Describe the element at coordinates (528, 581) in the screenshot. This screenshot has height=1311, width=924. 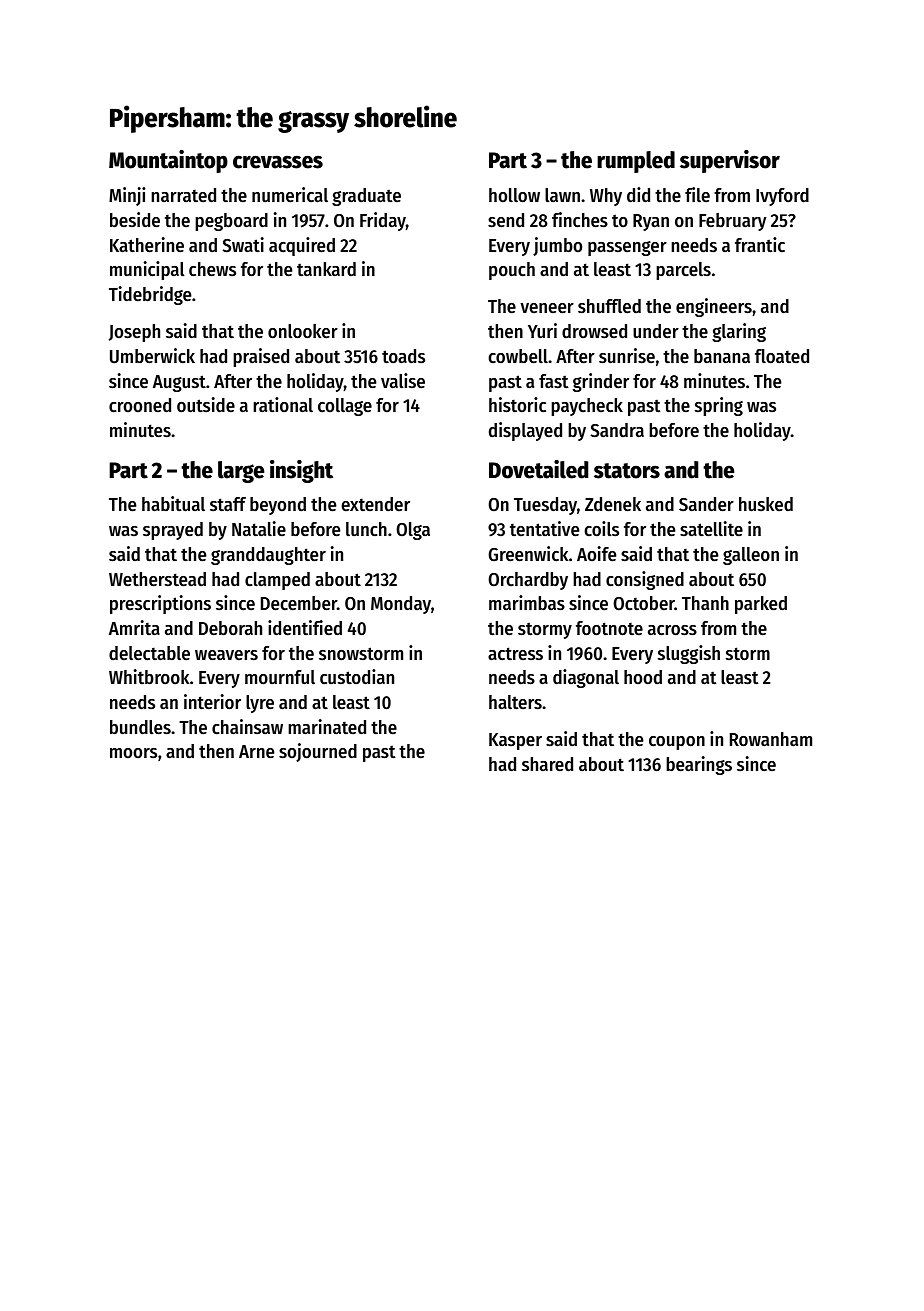
I see `Orchardby` at that location.
